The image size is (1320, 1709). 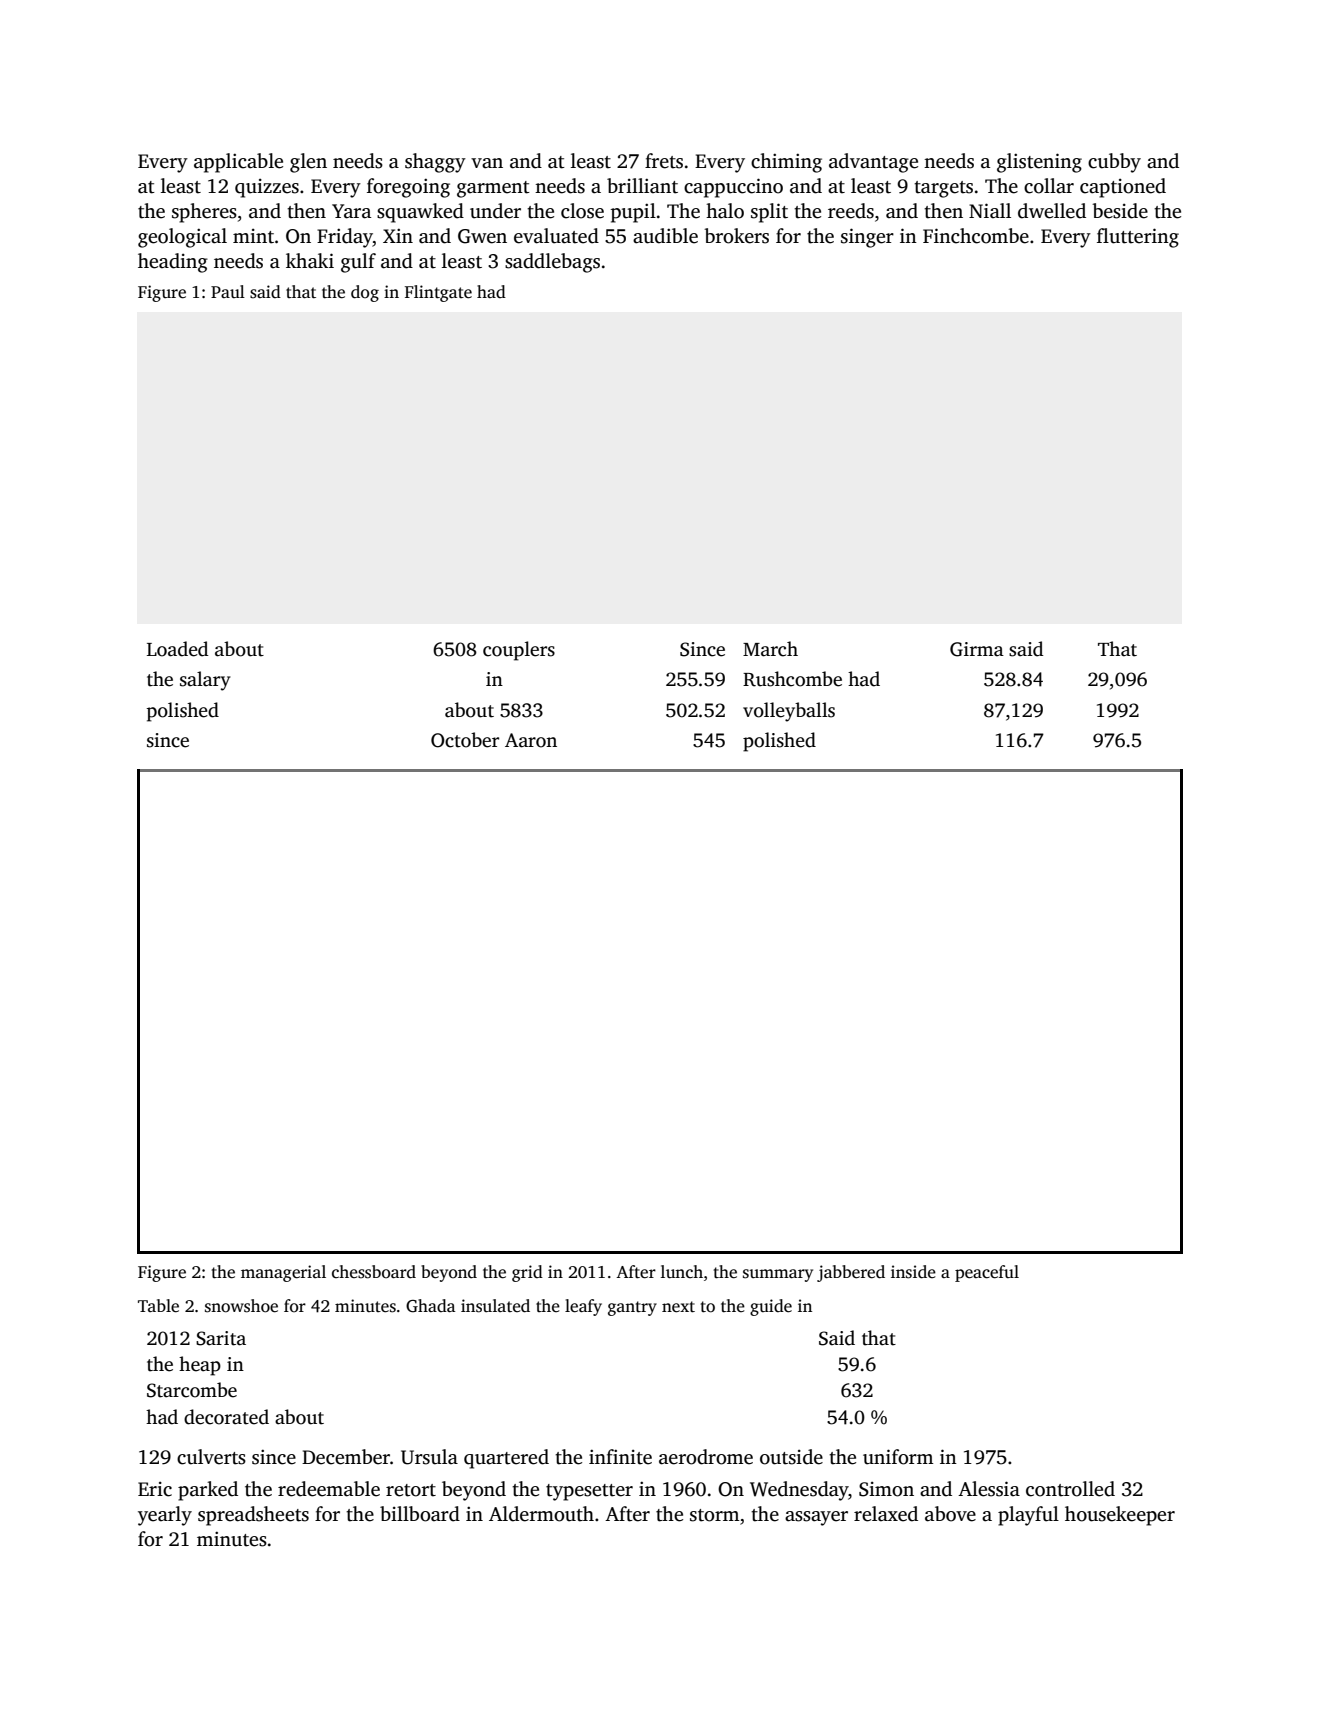 What do you see at coordinates (531, 740) in the page?
I see `Aaron` at bounding box center [531, 740].
